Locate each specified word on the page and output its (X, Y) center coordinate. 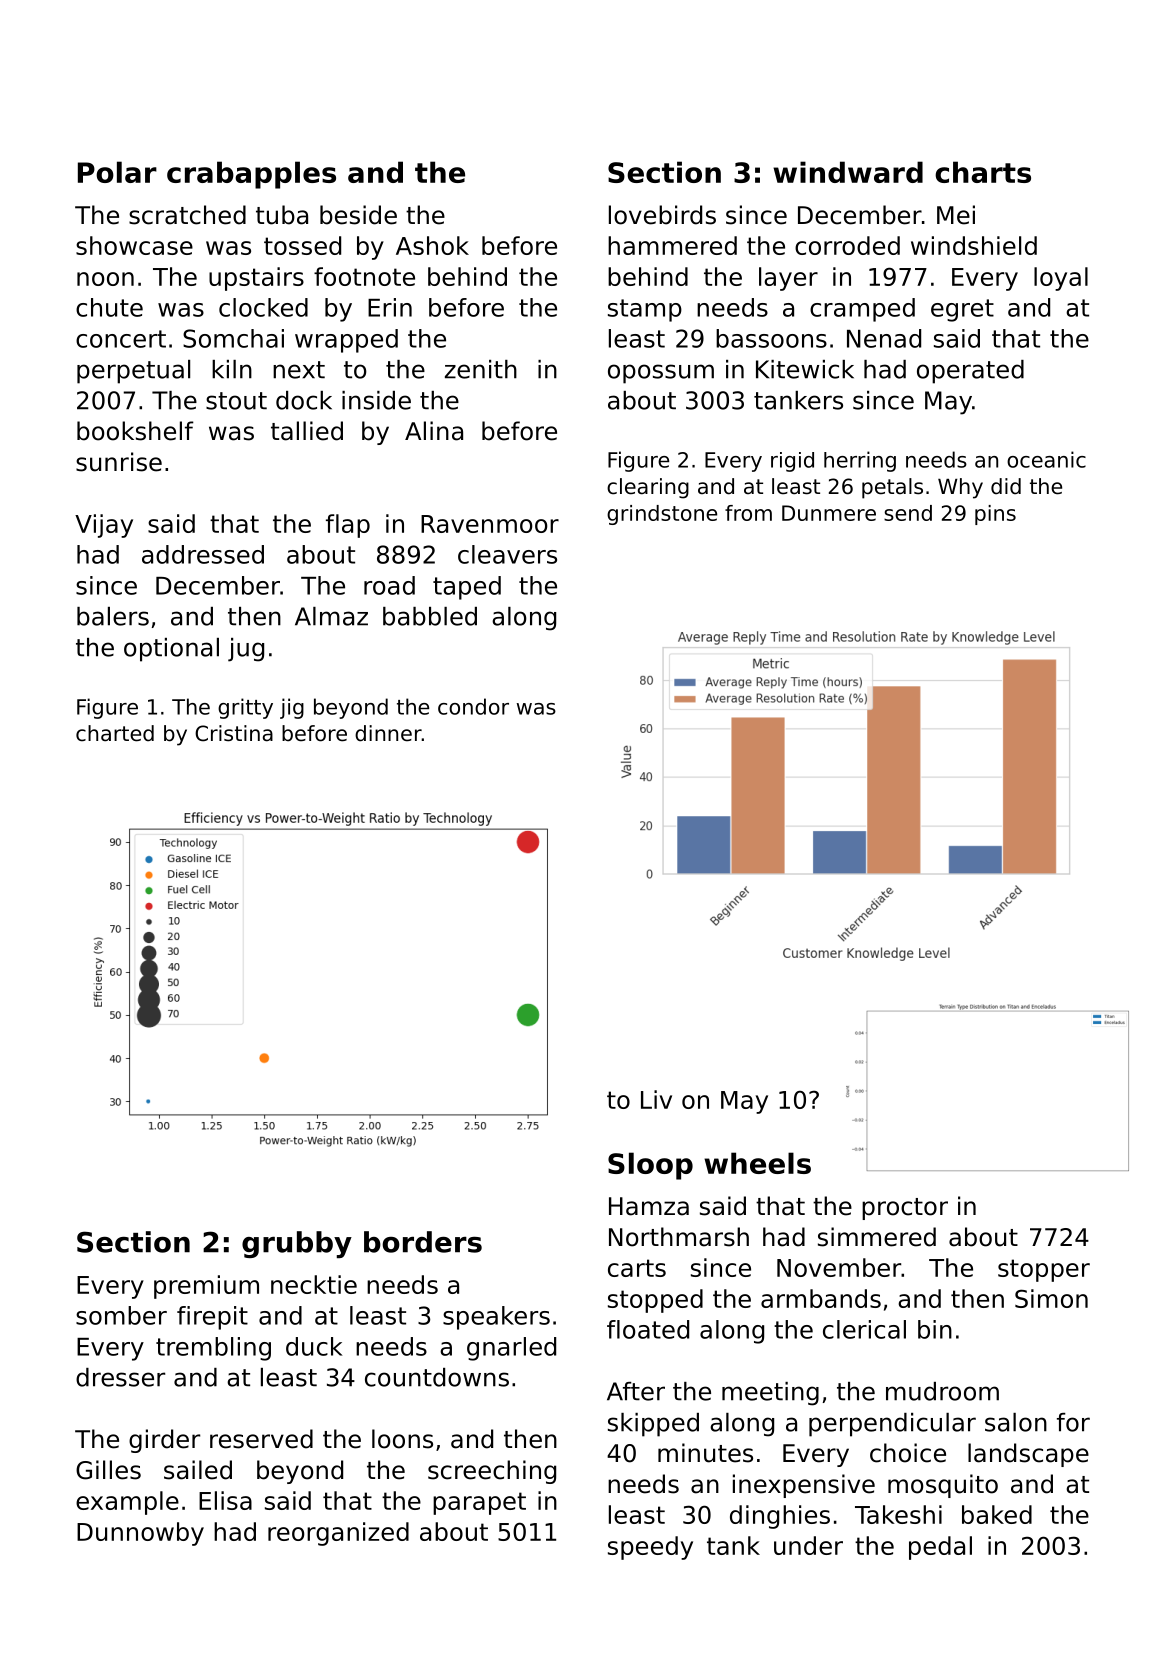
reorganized (338, 1534)
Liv (656, 1099)
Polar (117, 172)
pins (995, 515)
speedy (650, 1548)
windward (848, 172)
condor (473, 706)
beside (358, 215)
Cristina (234, 733)
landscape (1028, 1455)
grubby (297, 1244)
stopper (1044, 1270)
